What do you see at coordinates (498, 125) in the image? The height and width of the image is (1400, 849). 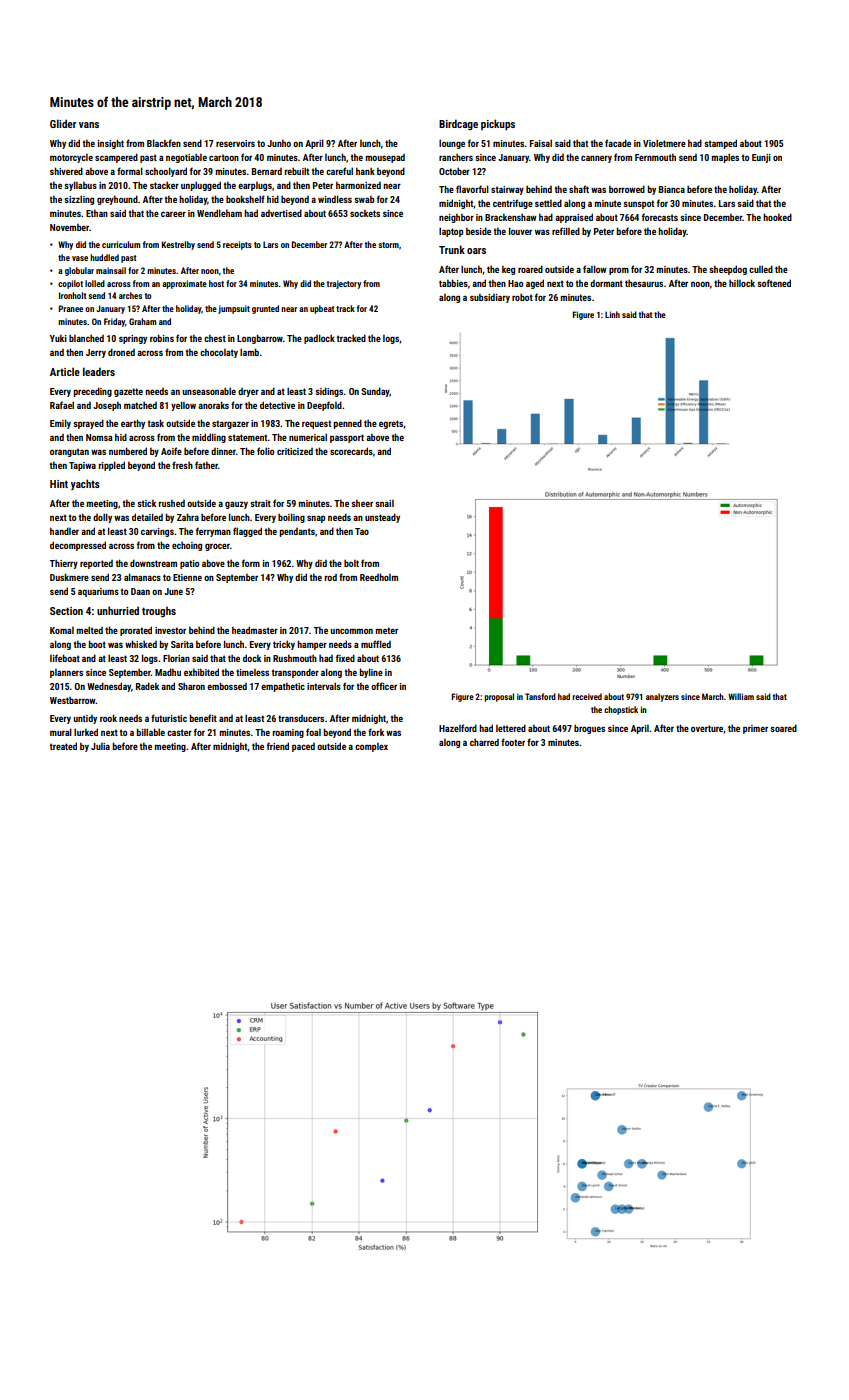 I see `pickups` at bounding box center [498, 125].
